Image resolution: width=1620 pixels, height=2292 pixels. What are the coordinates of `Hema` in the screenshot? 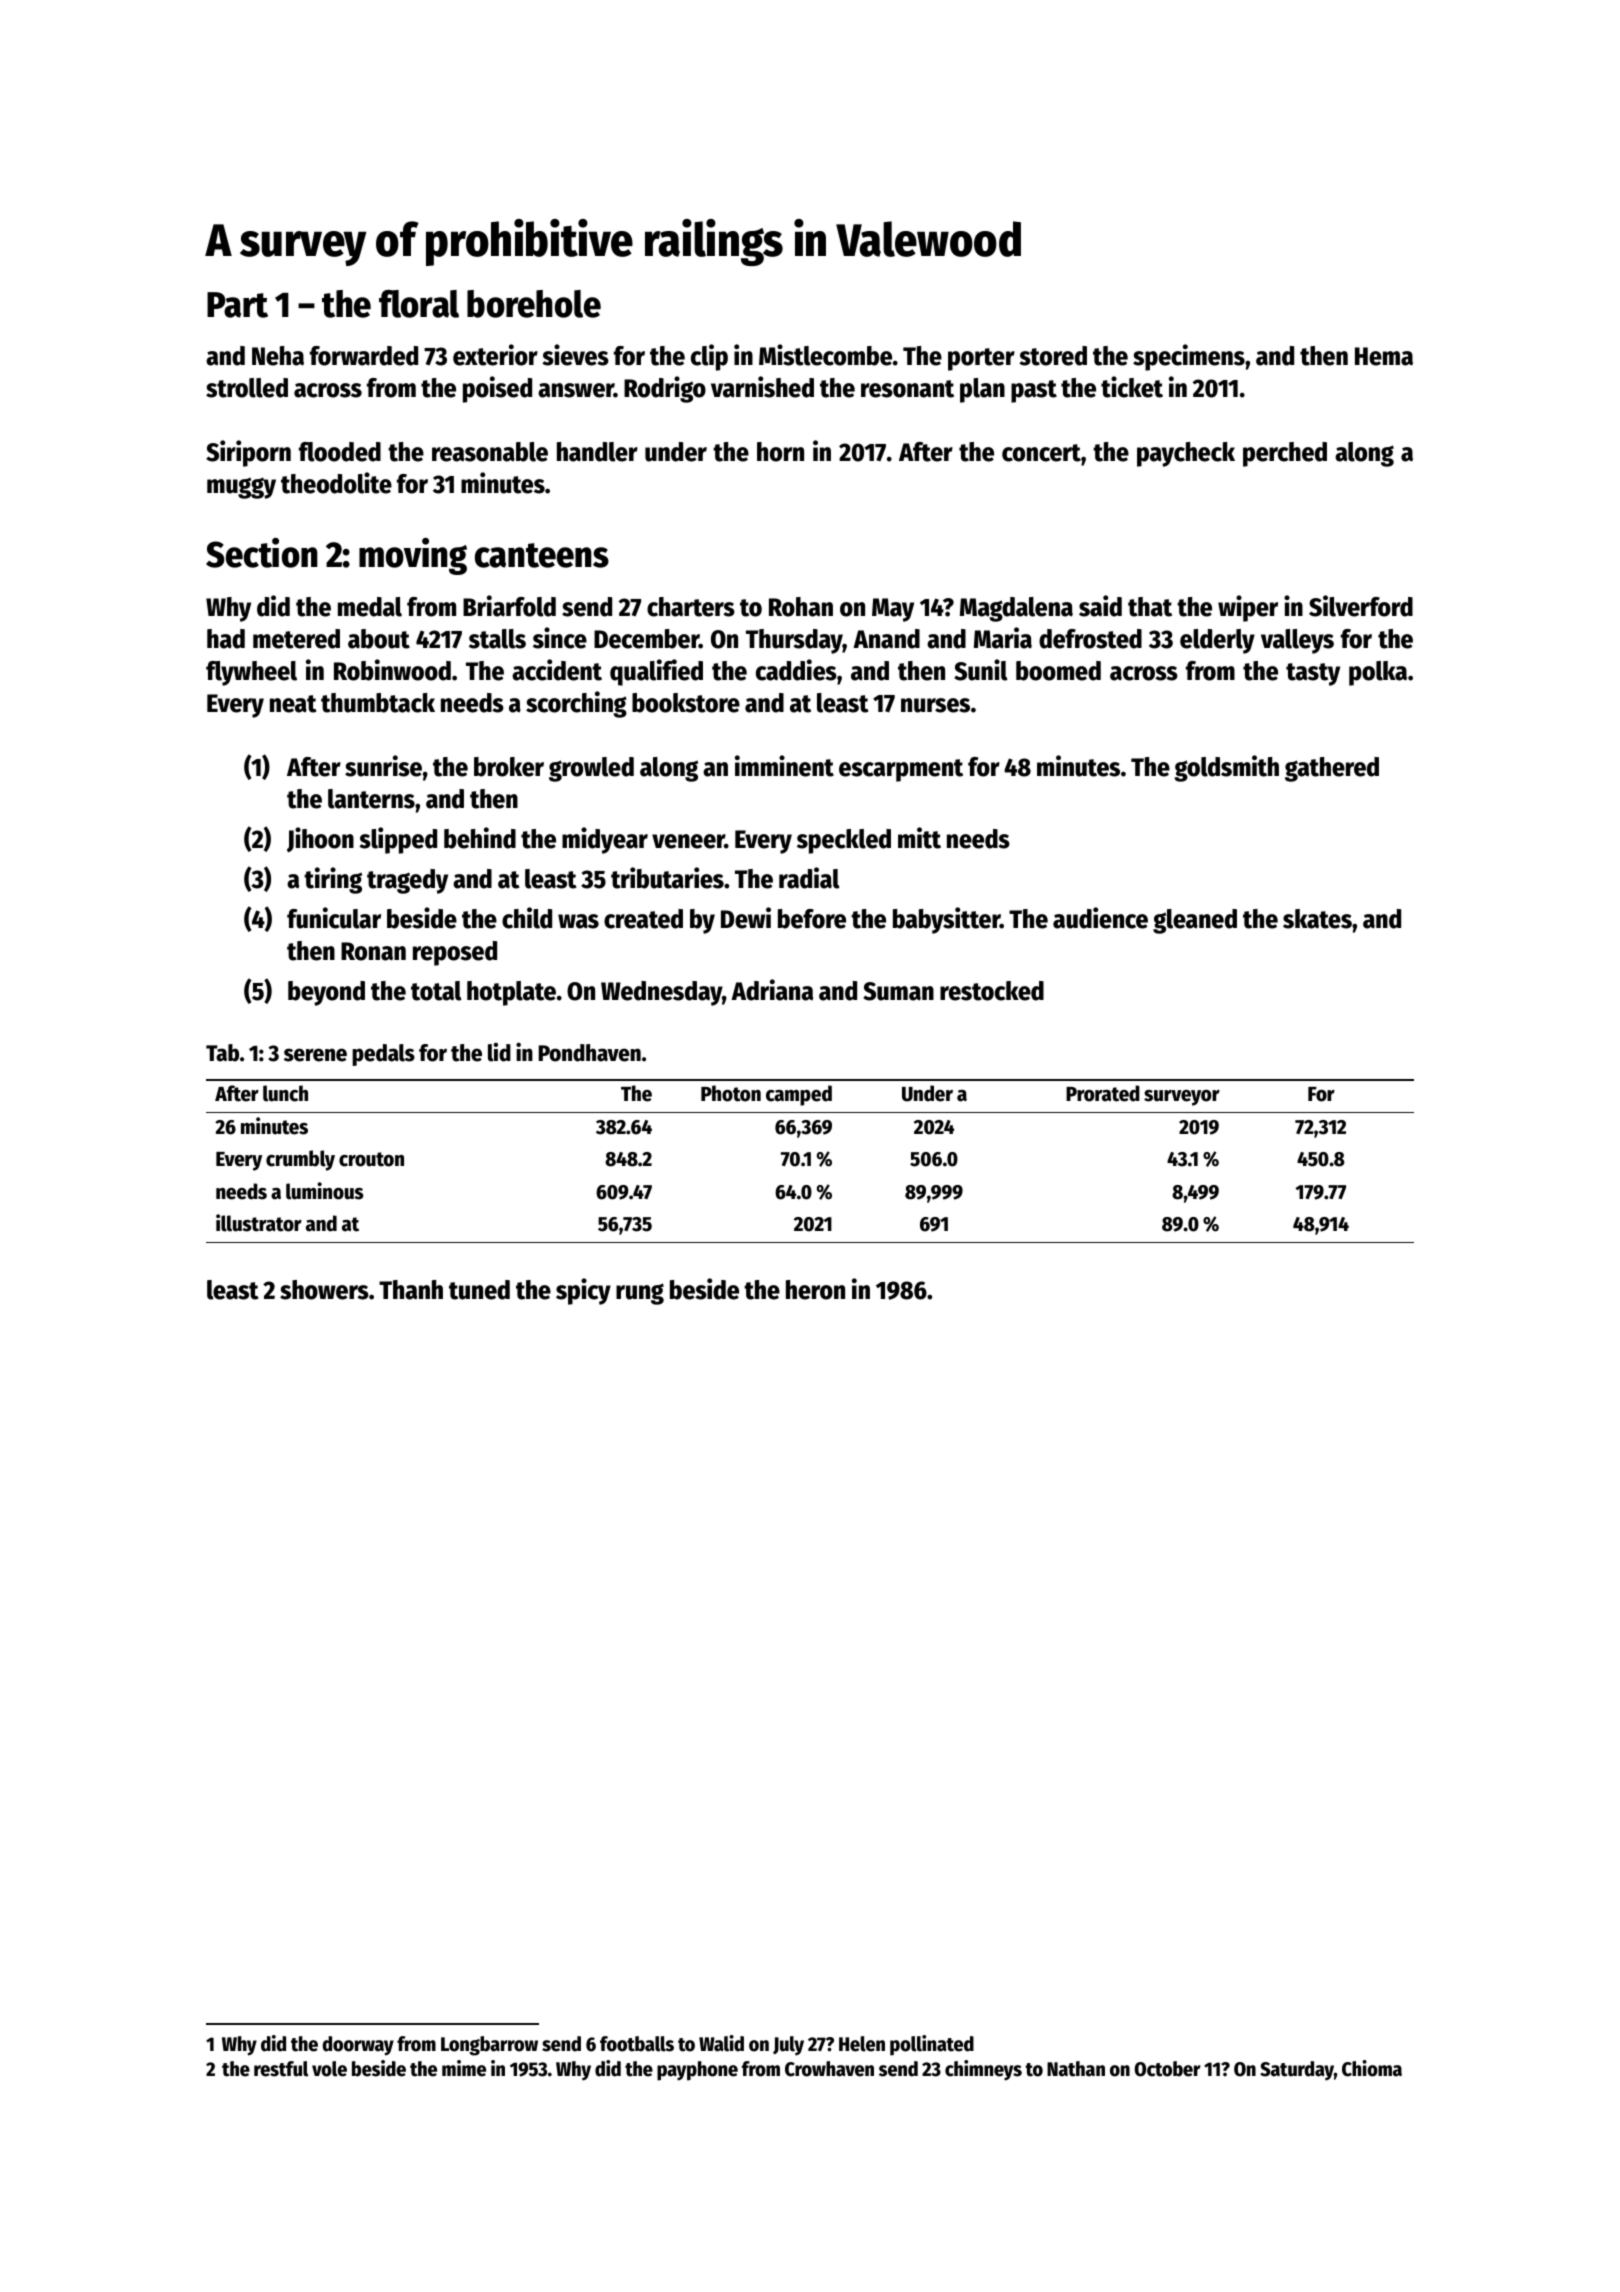 It's located at (1384, 356).
